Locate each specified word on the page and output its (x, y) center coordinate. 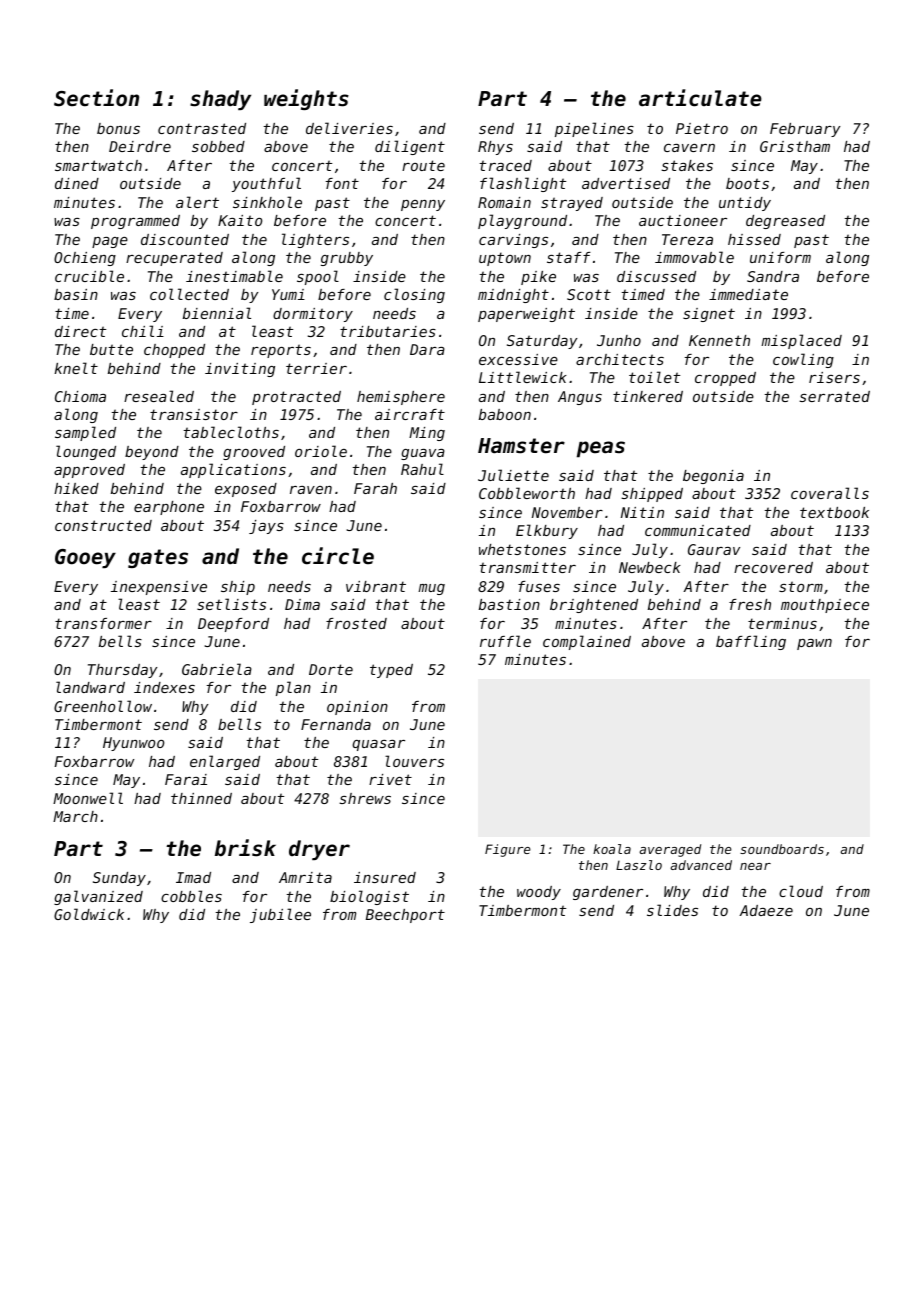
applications (233, 470)
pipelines (594, 129)
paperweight (526, 315)
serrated (834, 396)
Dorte (331, 669)
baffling (751, 642)
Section (96, 98)
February (805, 130)
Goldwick (89, 914)
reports (281, 351)
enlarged (225, 762)
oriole (321, 451)
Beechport (405, 916)
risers (834, 377)
